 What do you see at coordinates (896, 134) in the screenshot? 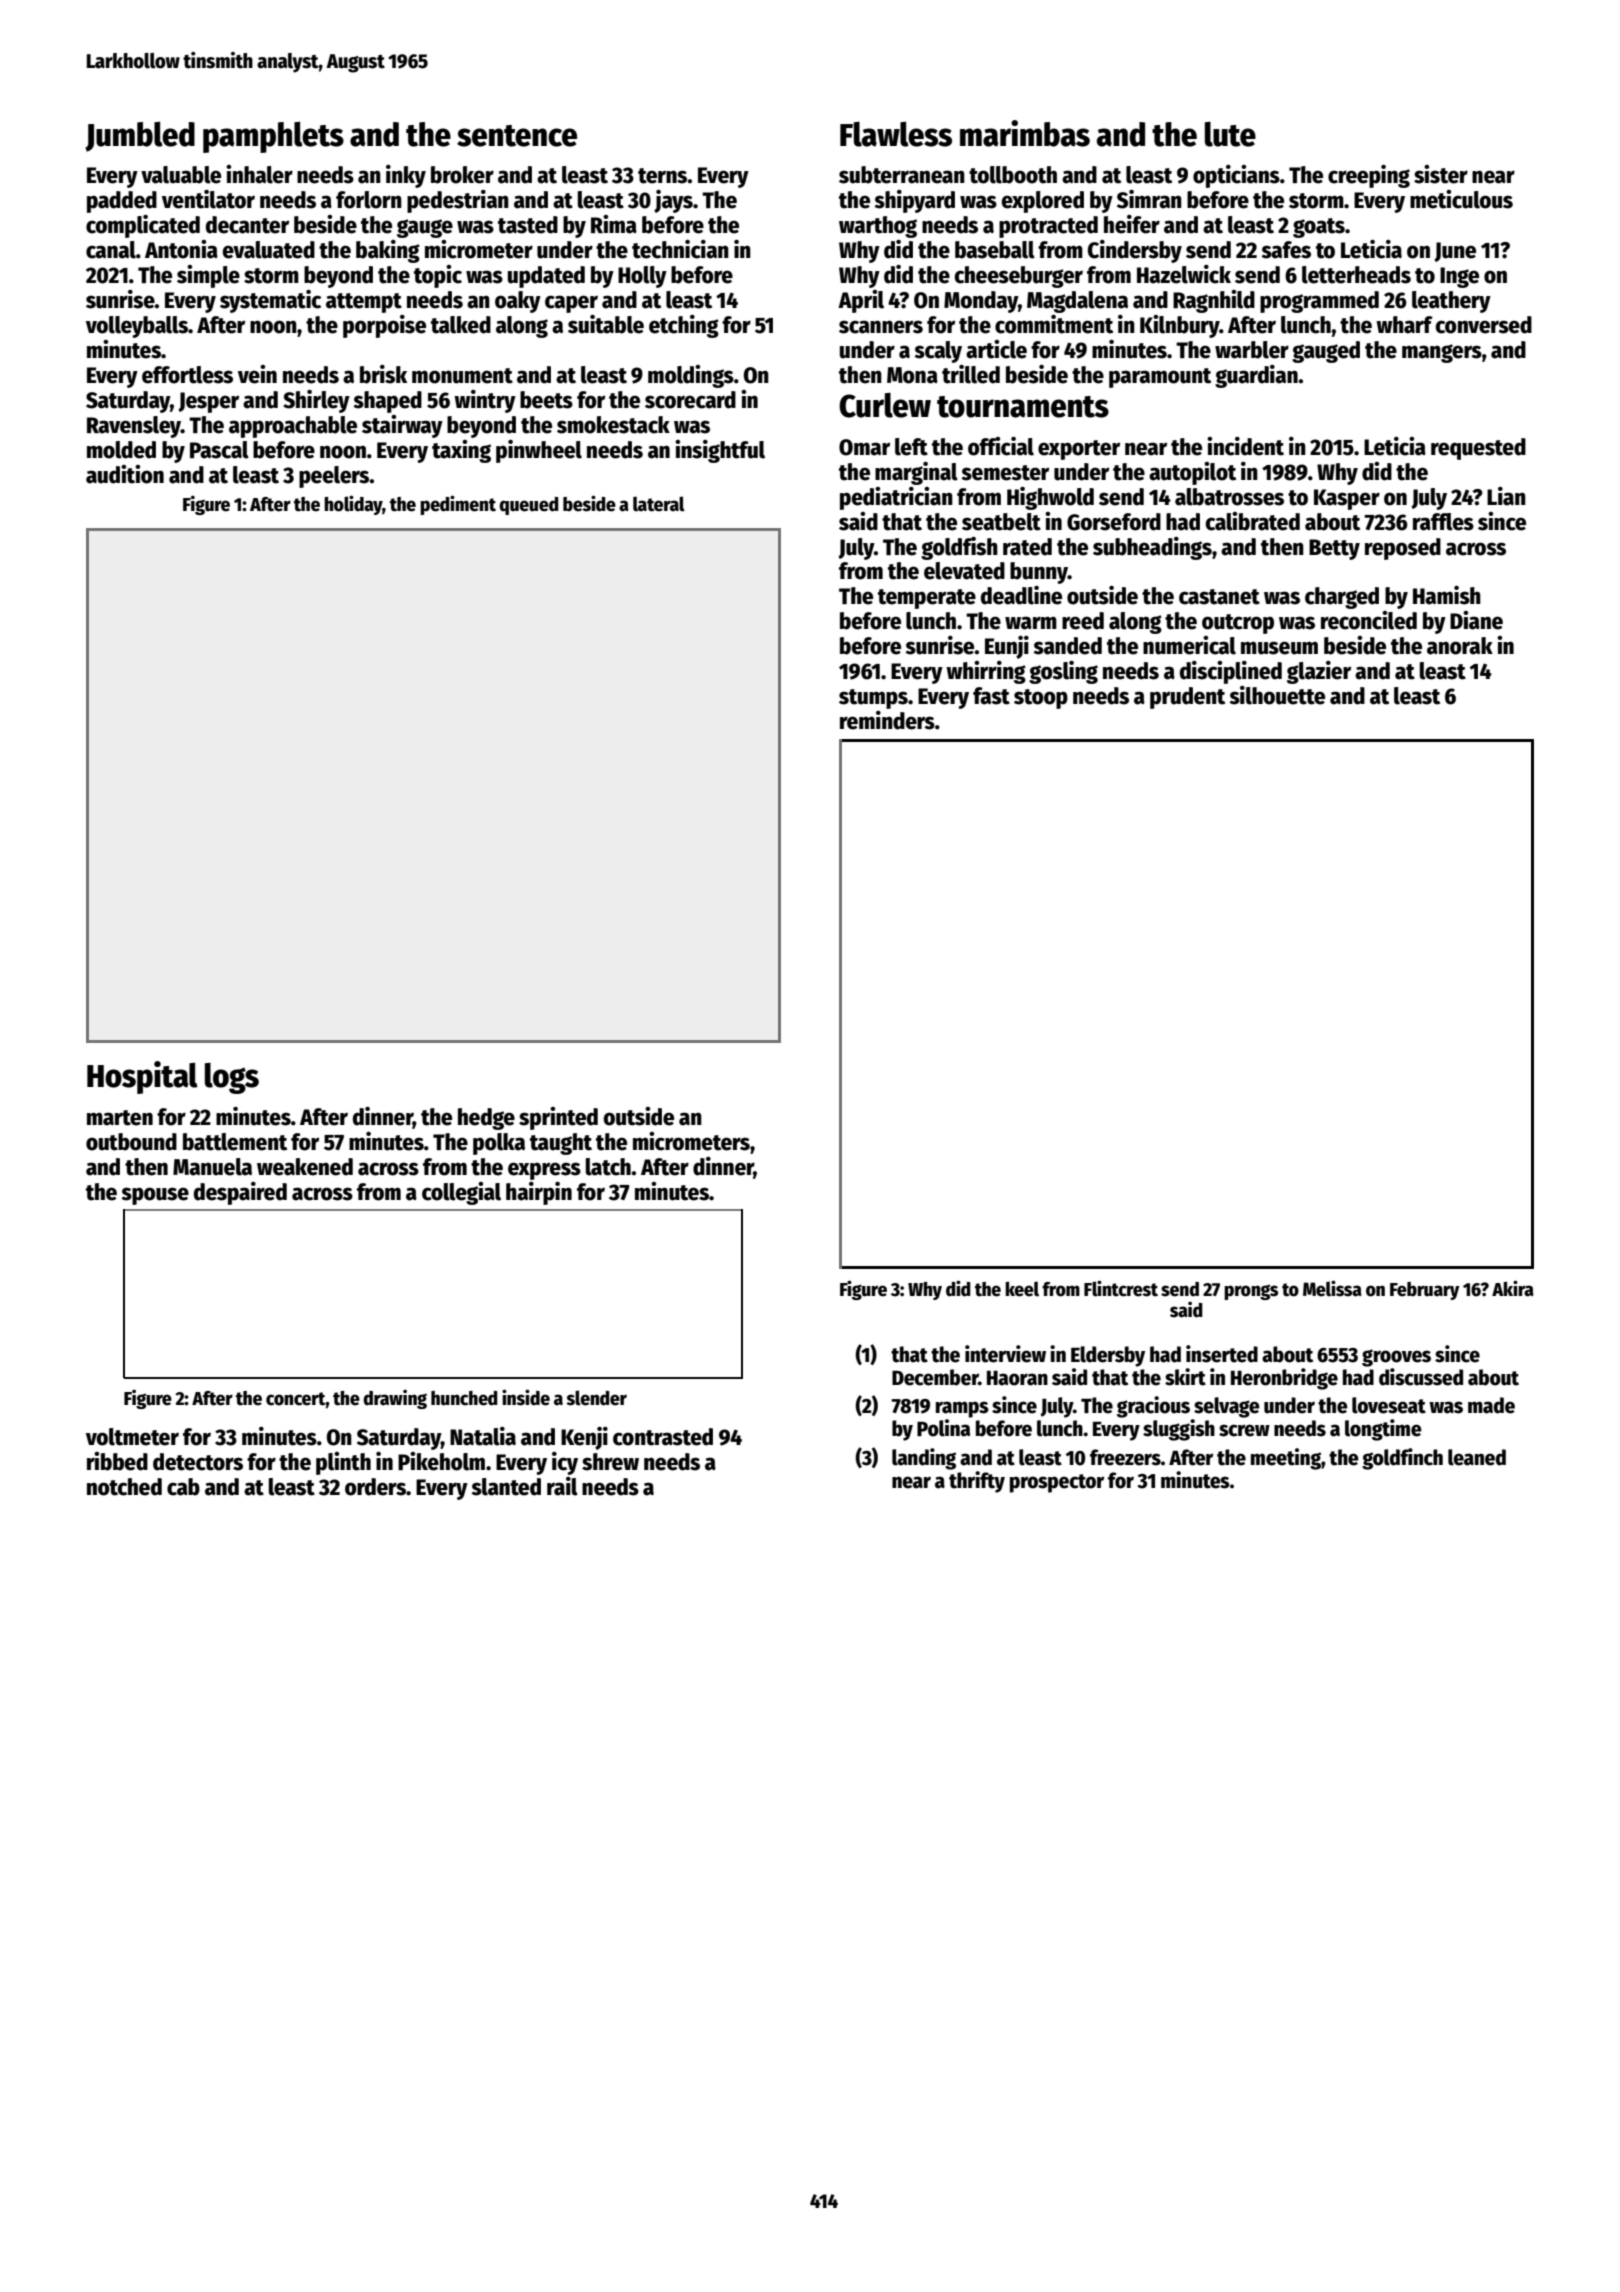
I see `Flawless` at bounding box center [896, 134].
